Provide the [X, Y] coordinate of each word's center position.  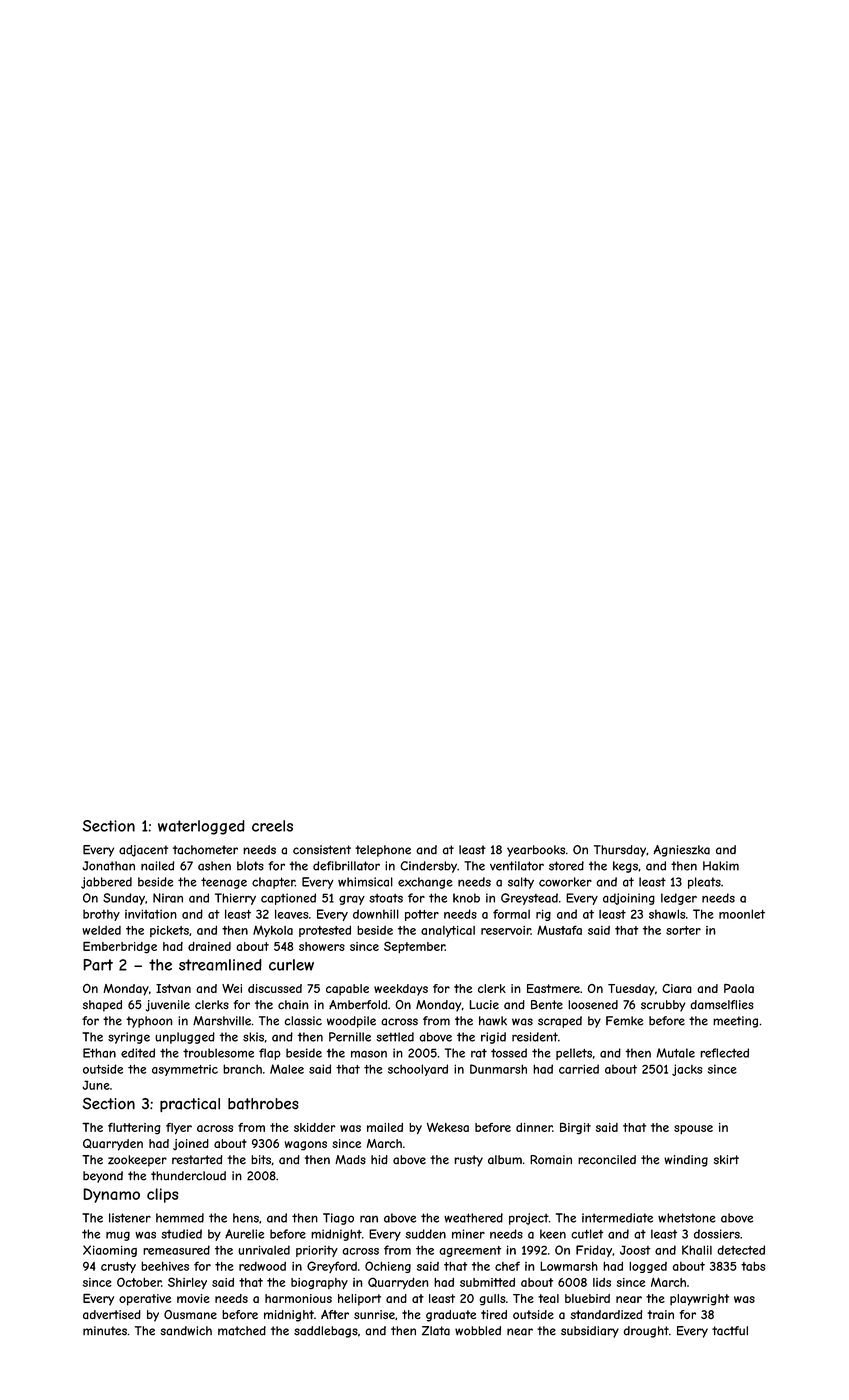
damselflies [722, 1005]
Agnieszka [681, 851]
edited [138, 1053]
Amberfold [358, 1005]
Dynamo [111, 1195]
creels [272, 826]
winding [686, 1161]
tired [494, 1314]
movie [193, 1298]
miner [468, 1234]
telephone [383, 851]
